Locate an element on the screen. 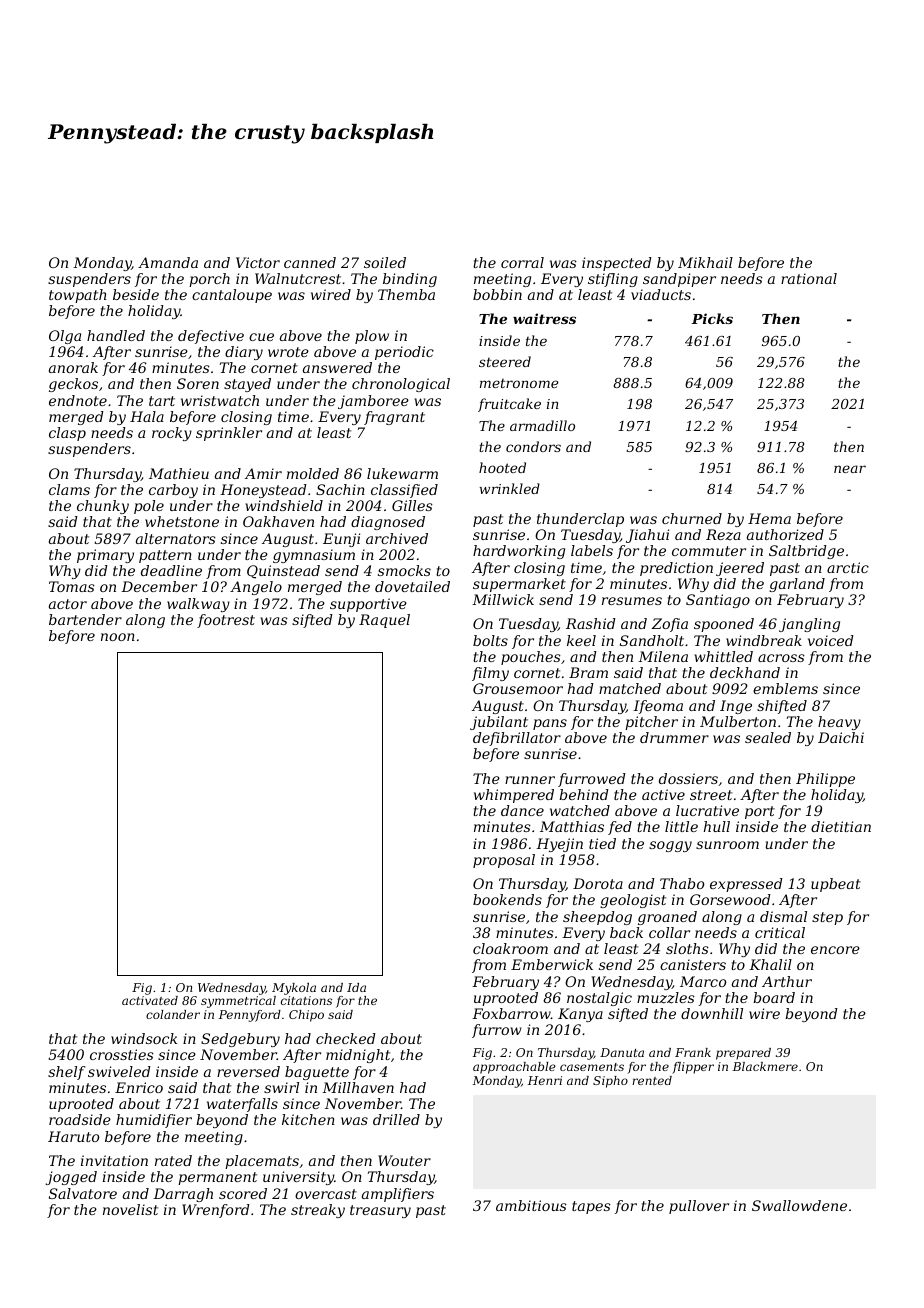 This screenshot has width=924, height=1308. cloakroom is located at coordinates (510, 948).
